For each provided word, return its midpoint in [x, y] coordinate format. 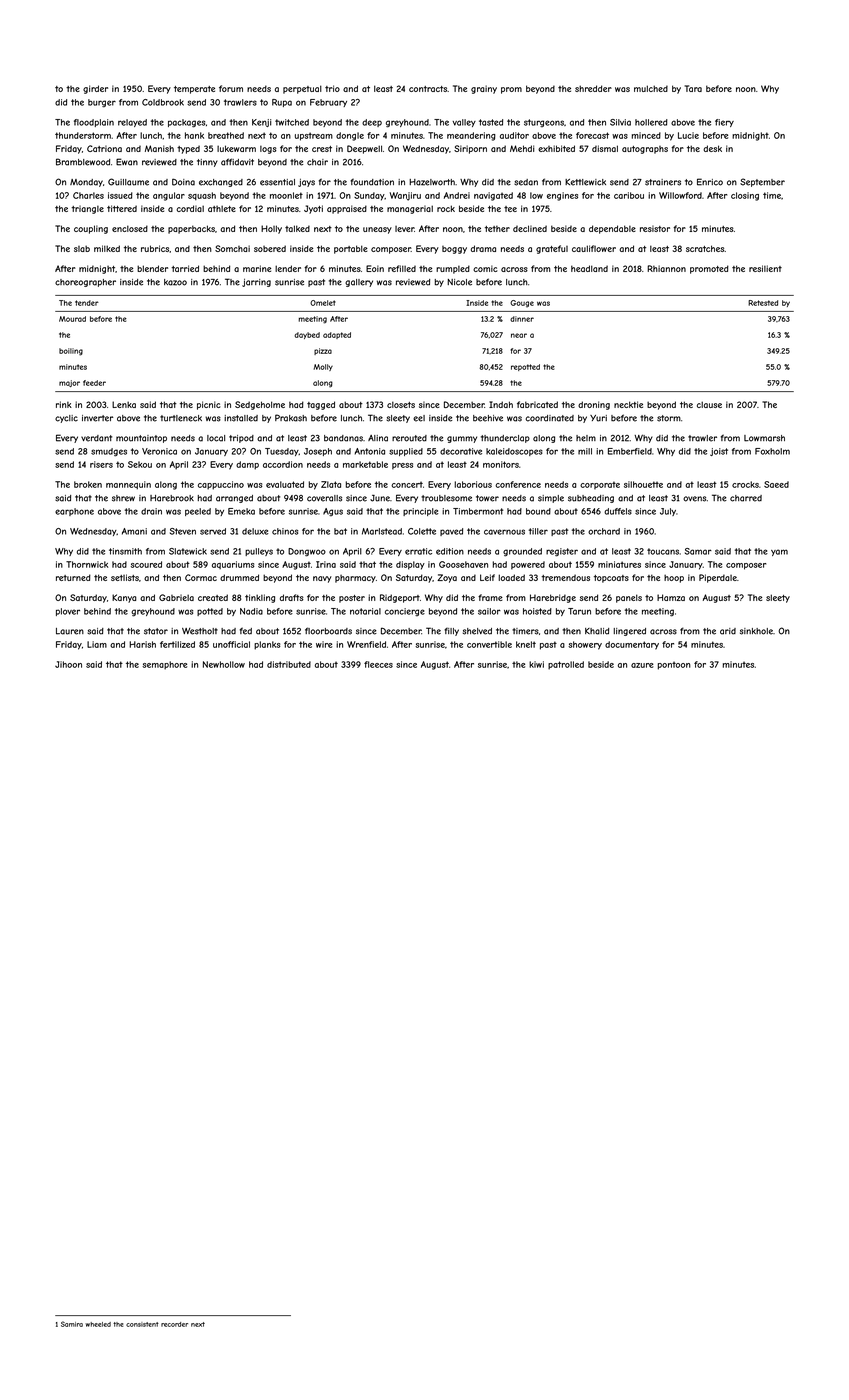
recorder [174, 1324]
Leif [487, 577]
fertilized [177, 644]
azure [642, 665]
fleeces [378, 664]
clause [709, 404]
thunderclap [505, 439]
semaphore [164, 665]
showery [585, 645]
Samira [72, 1324]
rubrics [155, 248]
